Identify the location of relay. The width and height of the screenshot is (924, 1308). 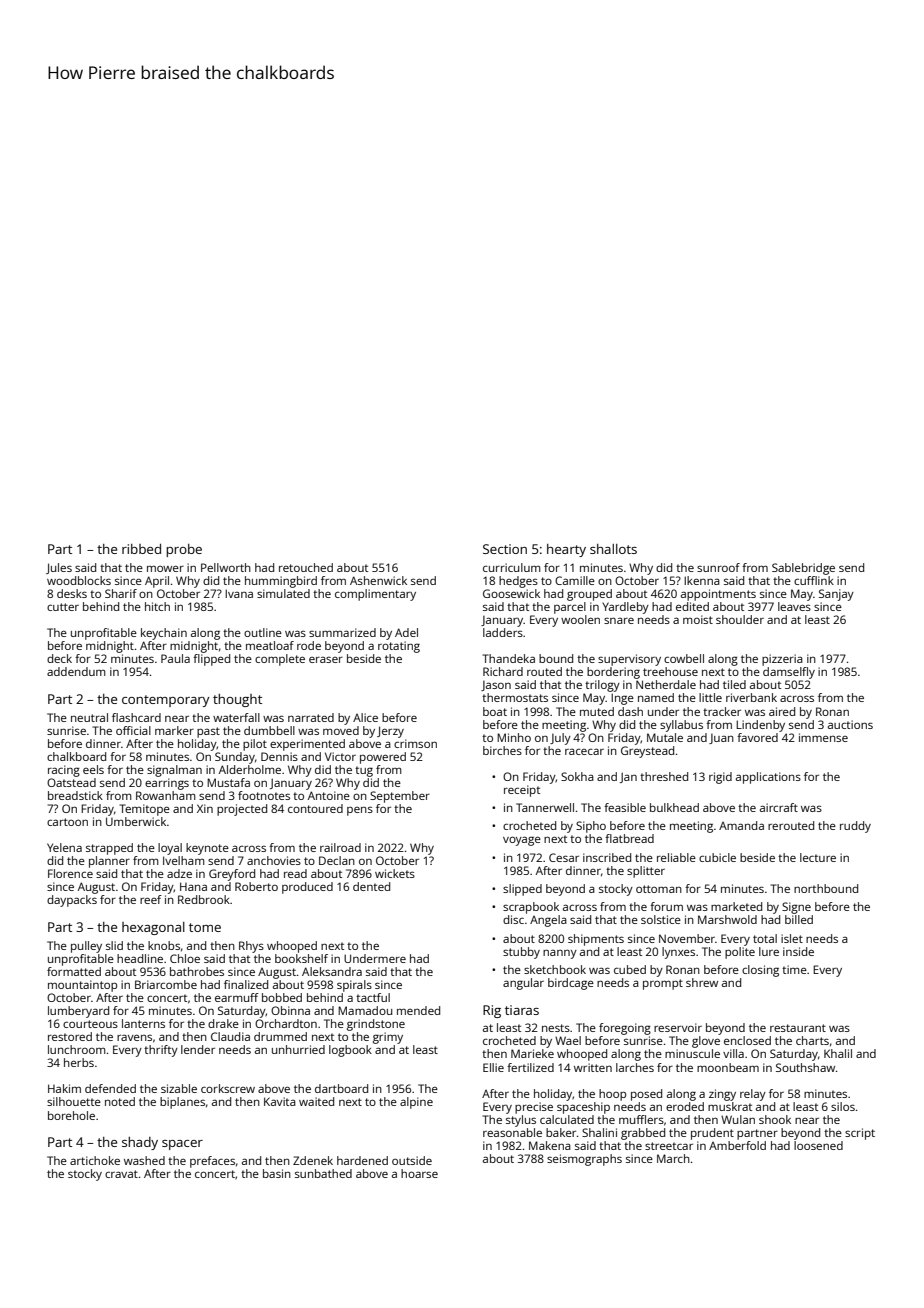
(753, 1095).
